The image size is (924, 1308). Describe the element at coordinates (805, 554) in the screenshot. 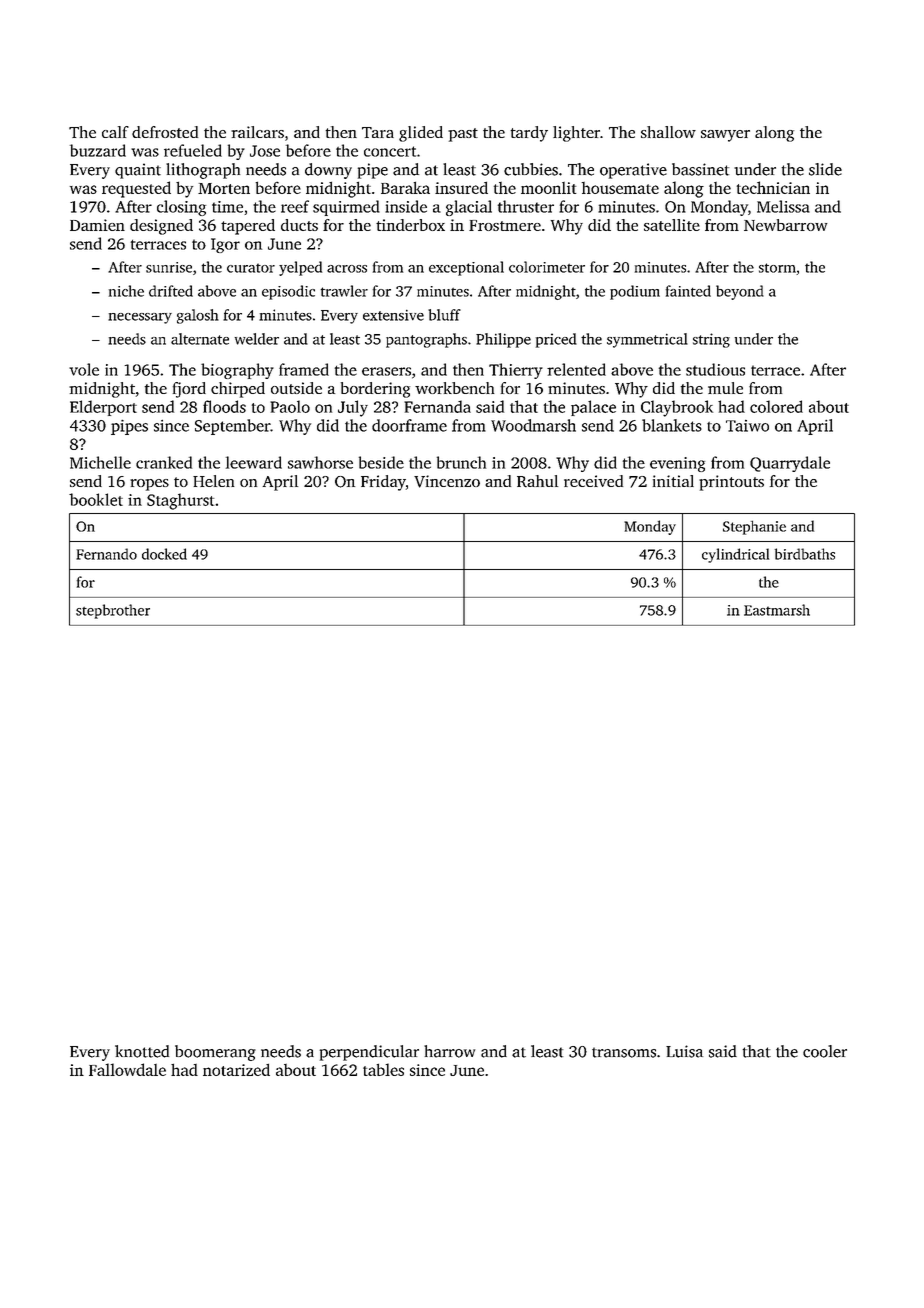

I see `birdbaths` at that location.
